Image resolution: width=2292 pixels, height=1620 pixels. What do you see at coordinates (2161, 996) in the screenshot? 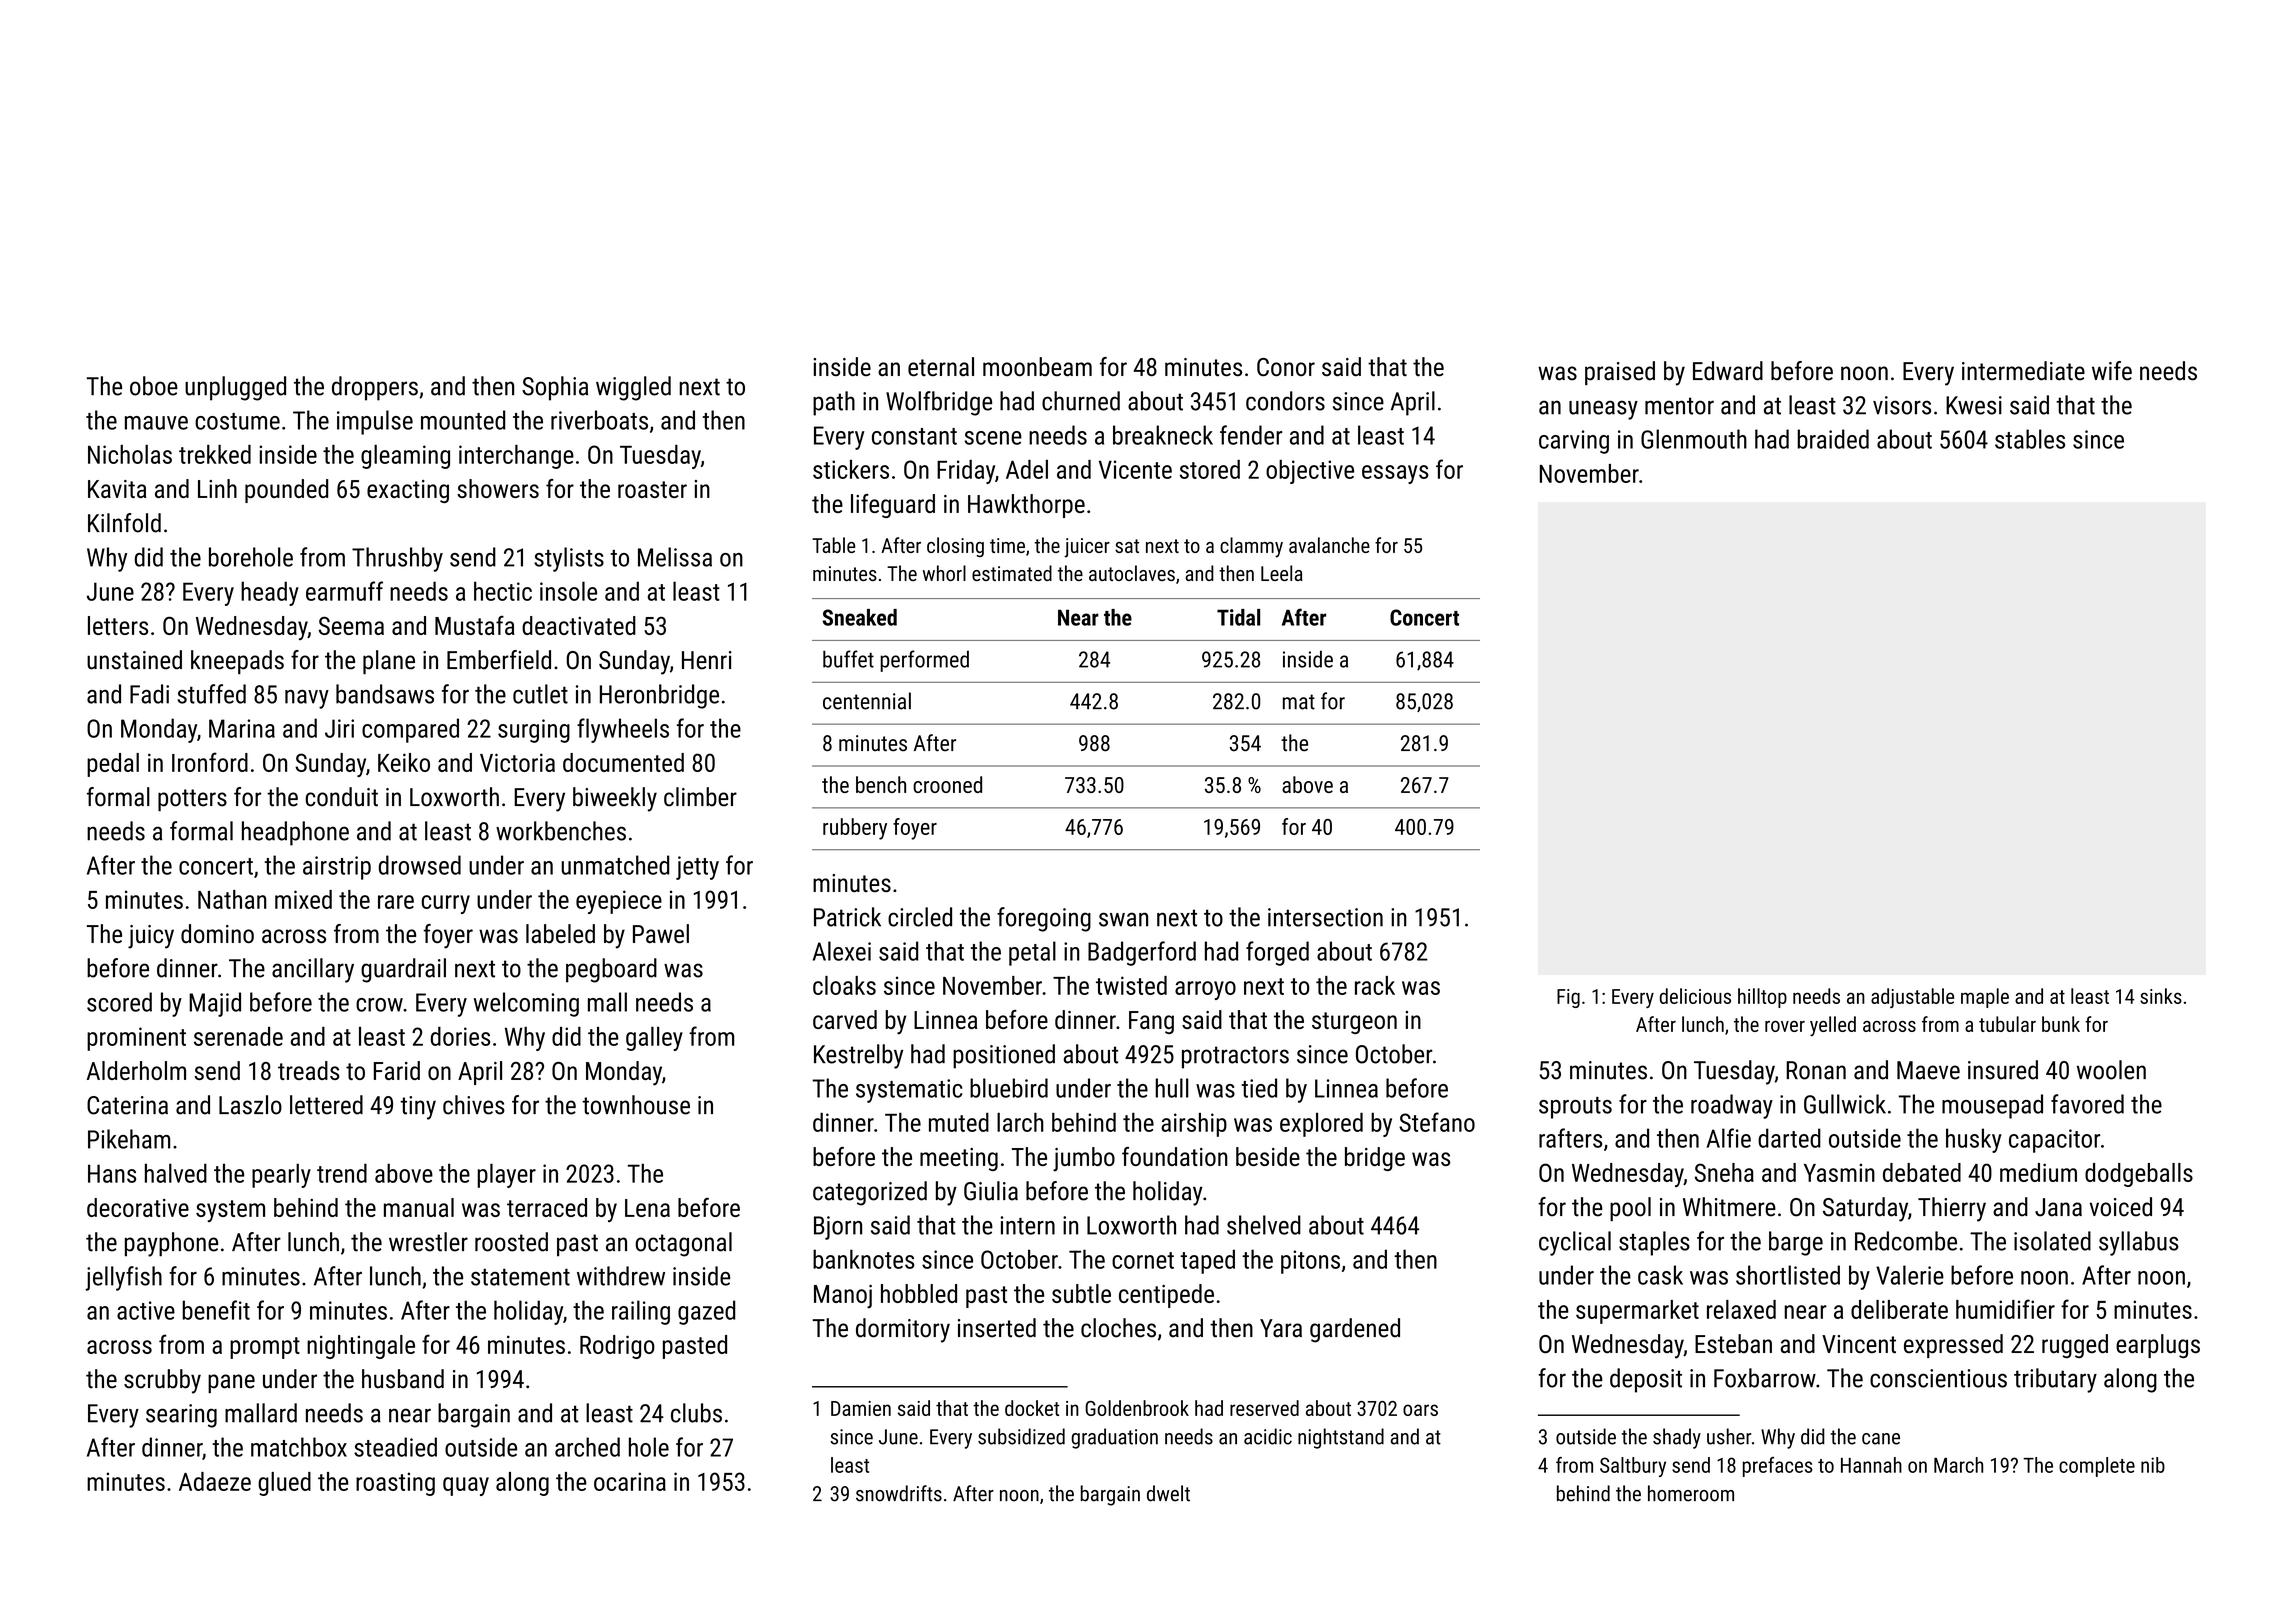
I see `sinks` at bounding box center [2161, 996].
